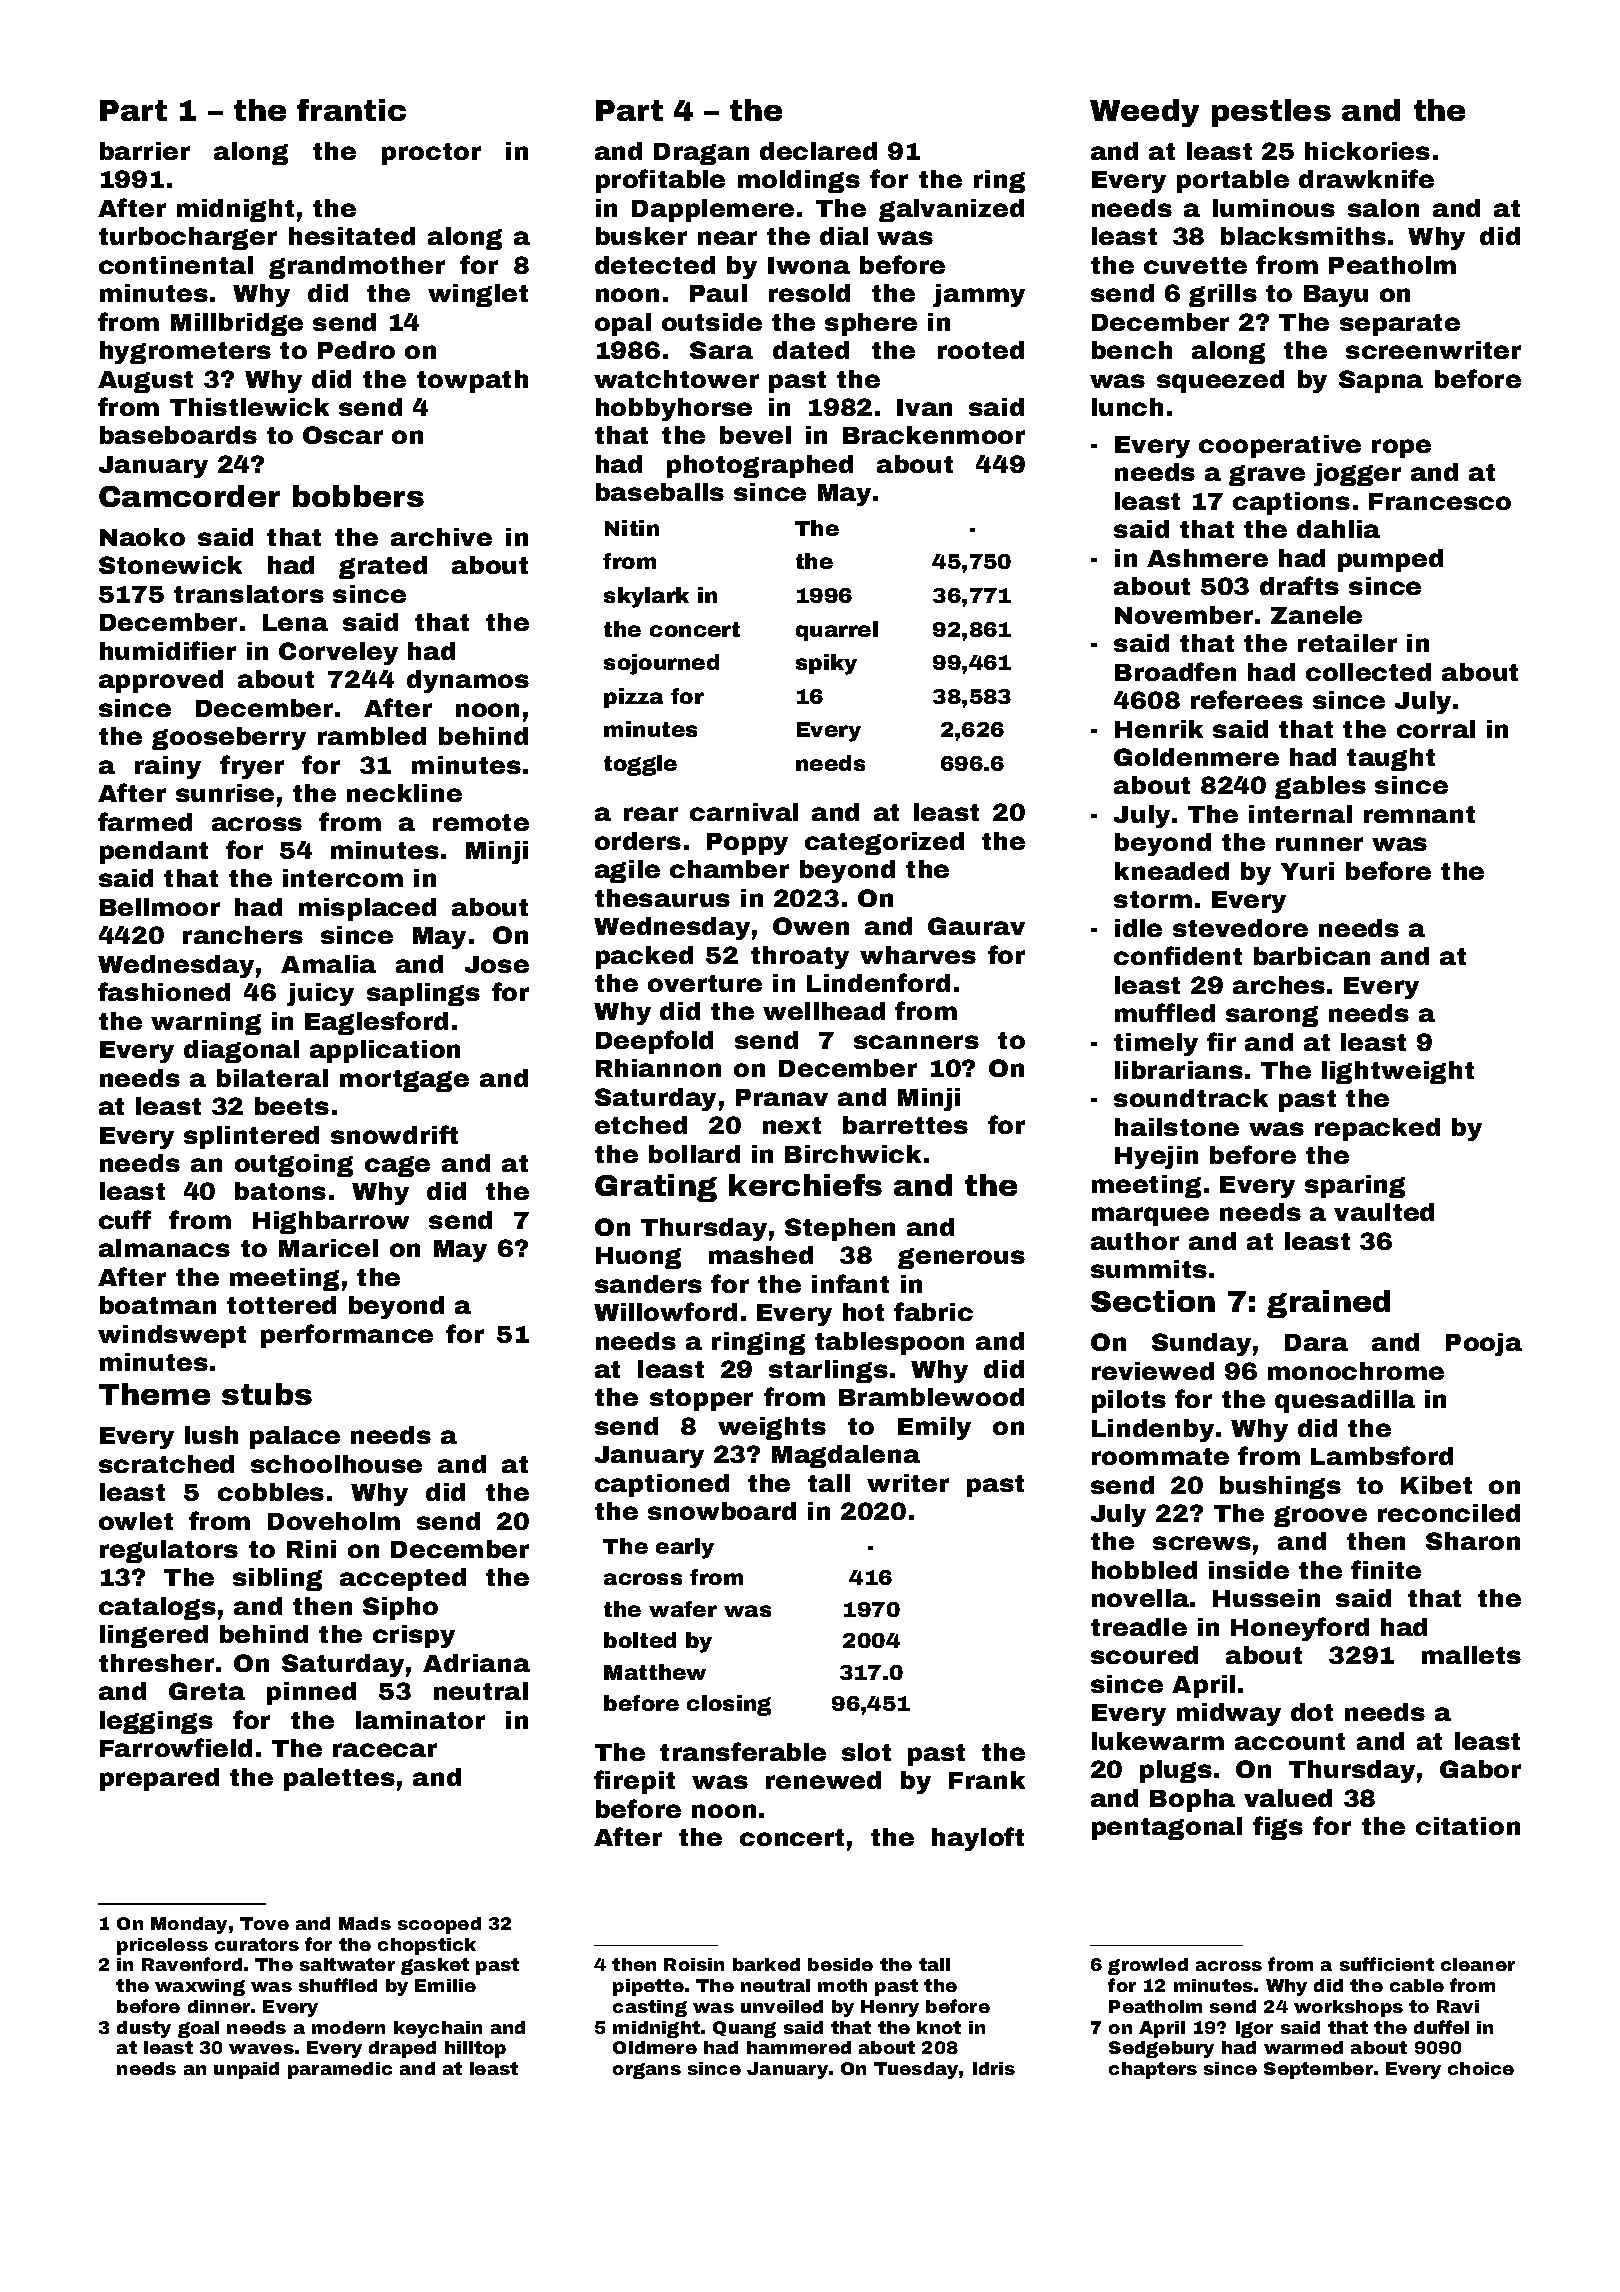 This document has height=2292, width=1620. Describe the element at coordinates (713, 210) in the document. I see `Dapplemere` at that location.
